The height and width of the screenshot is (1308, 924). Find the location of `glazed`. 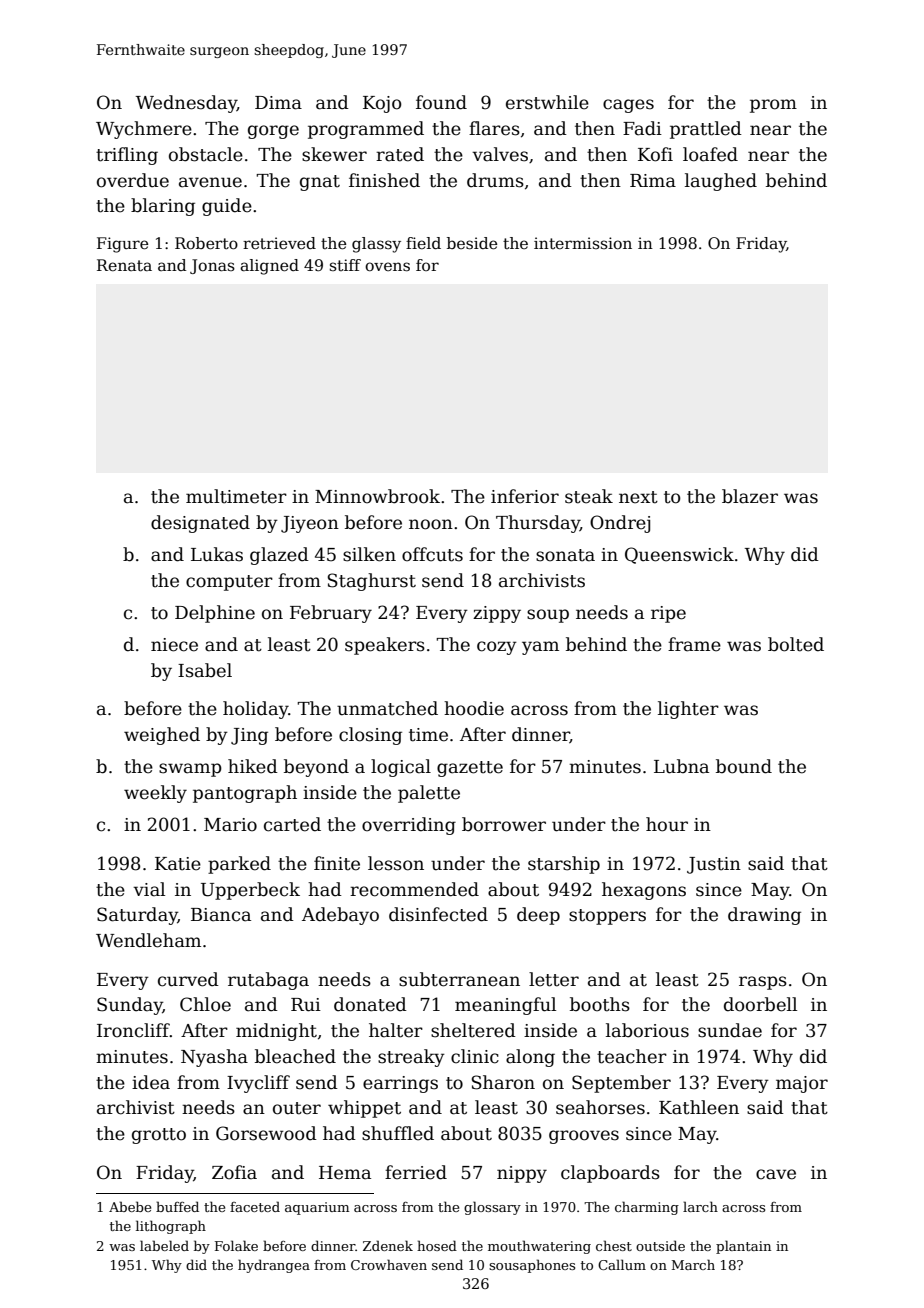

glazed is located at coordinates (279, 556).
